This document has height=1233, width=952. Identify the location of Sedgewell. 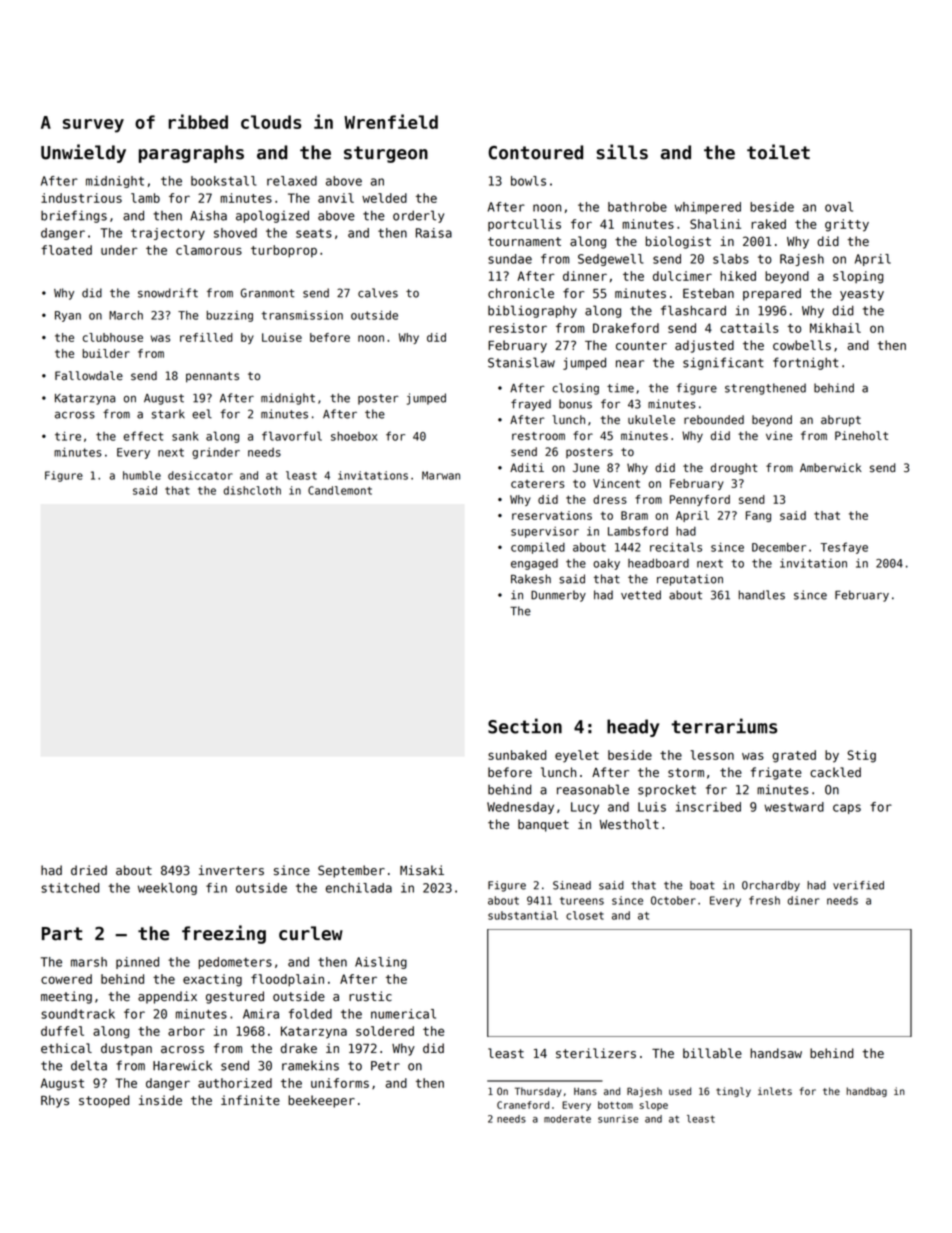
(610, 260).
